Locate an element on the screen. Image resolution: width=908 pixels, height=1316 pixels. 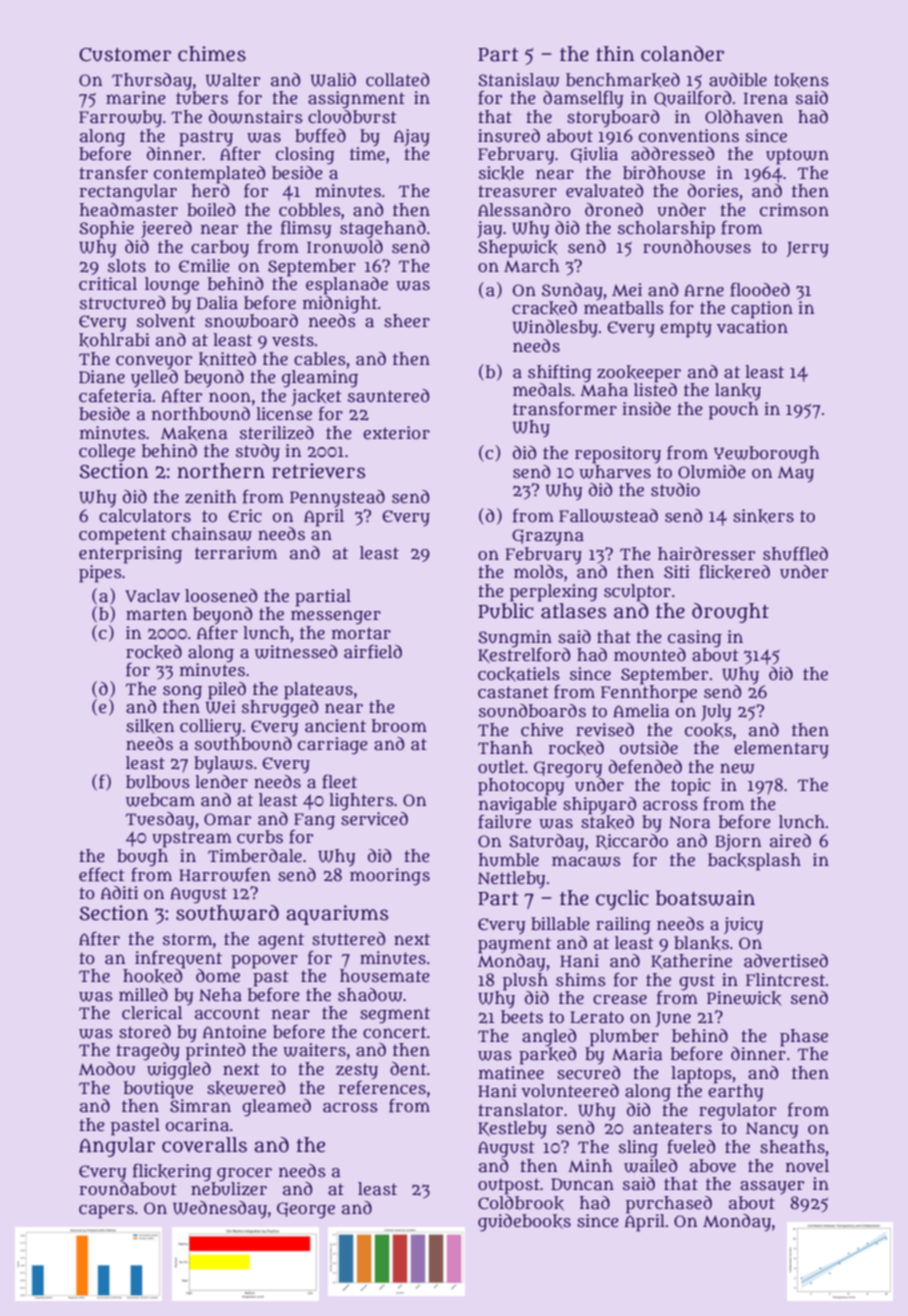
college is located at coordinates (107, 453).
